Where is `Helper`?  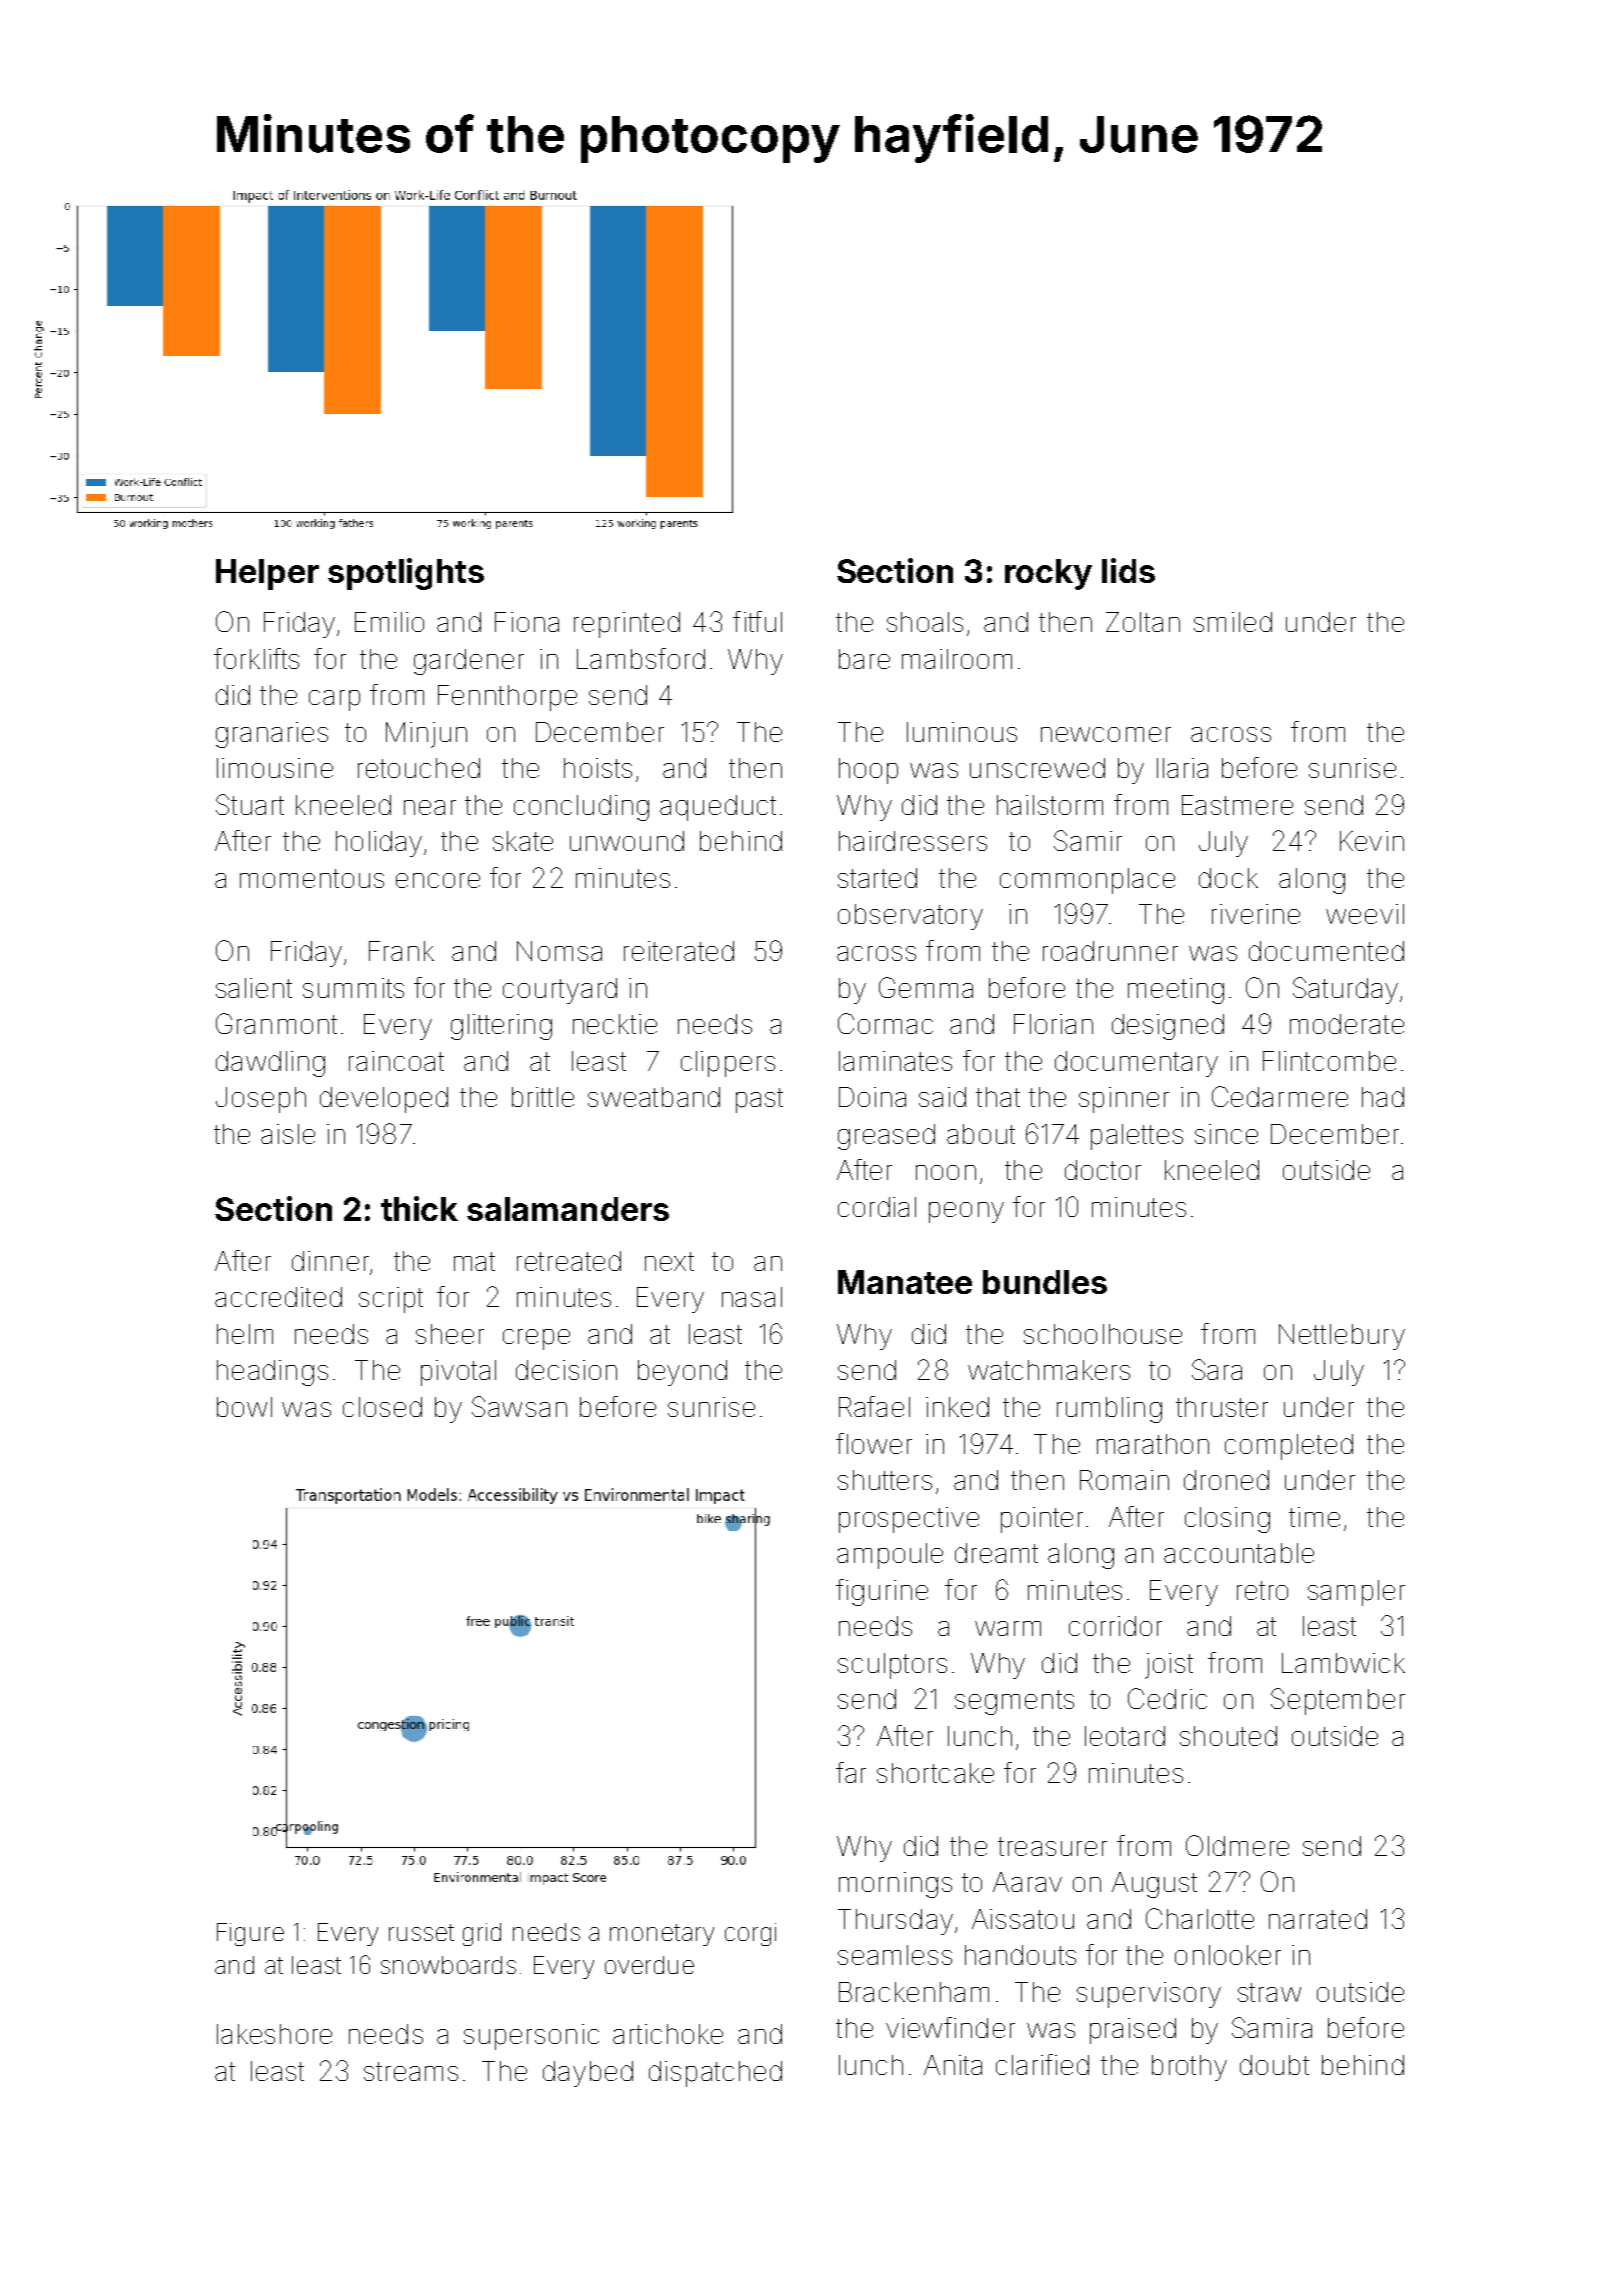
Helper is located at coordinates (267, 574).
